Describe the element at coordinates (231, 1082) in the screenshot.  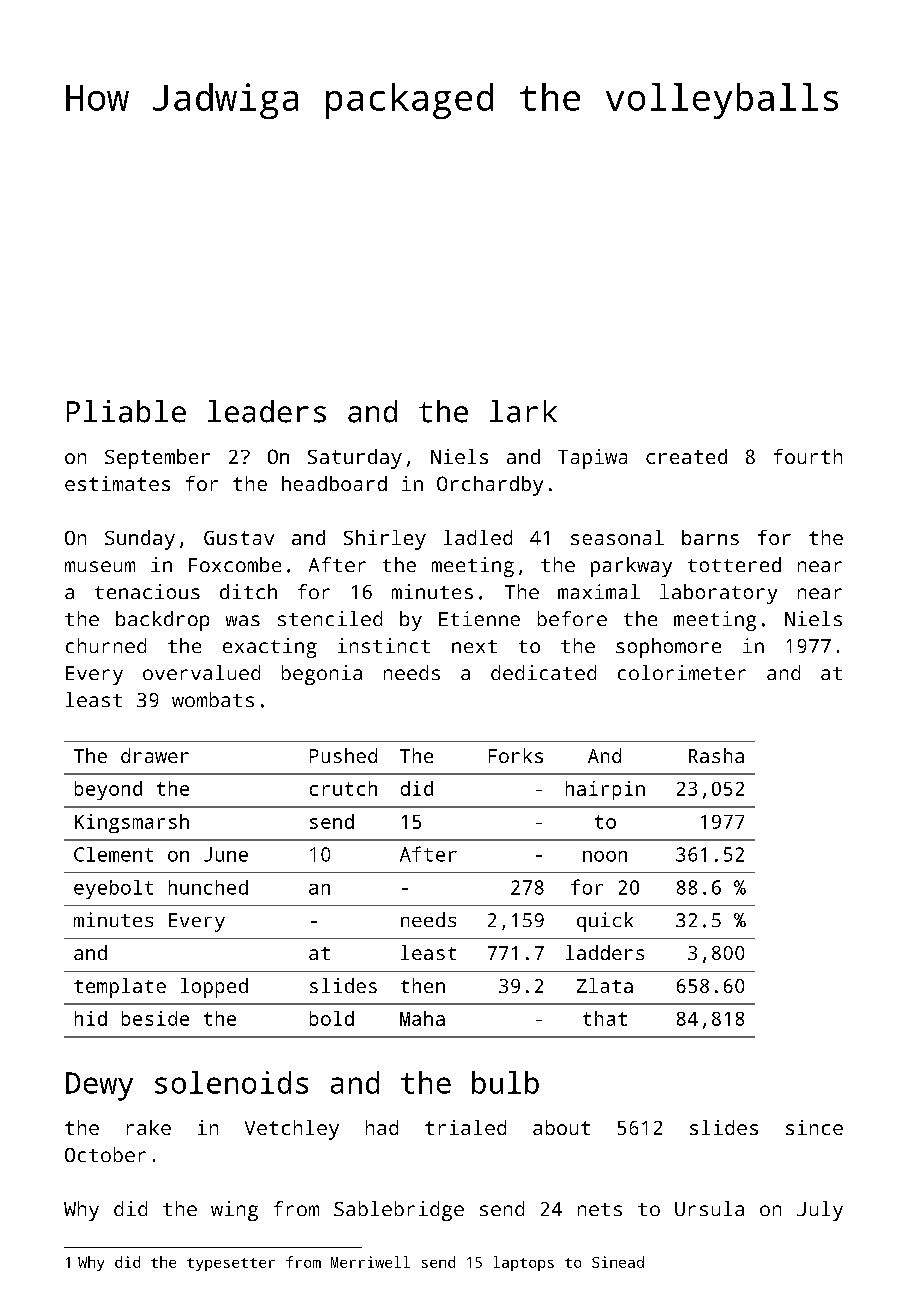
I see `solenoids` at that location.
